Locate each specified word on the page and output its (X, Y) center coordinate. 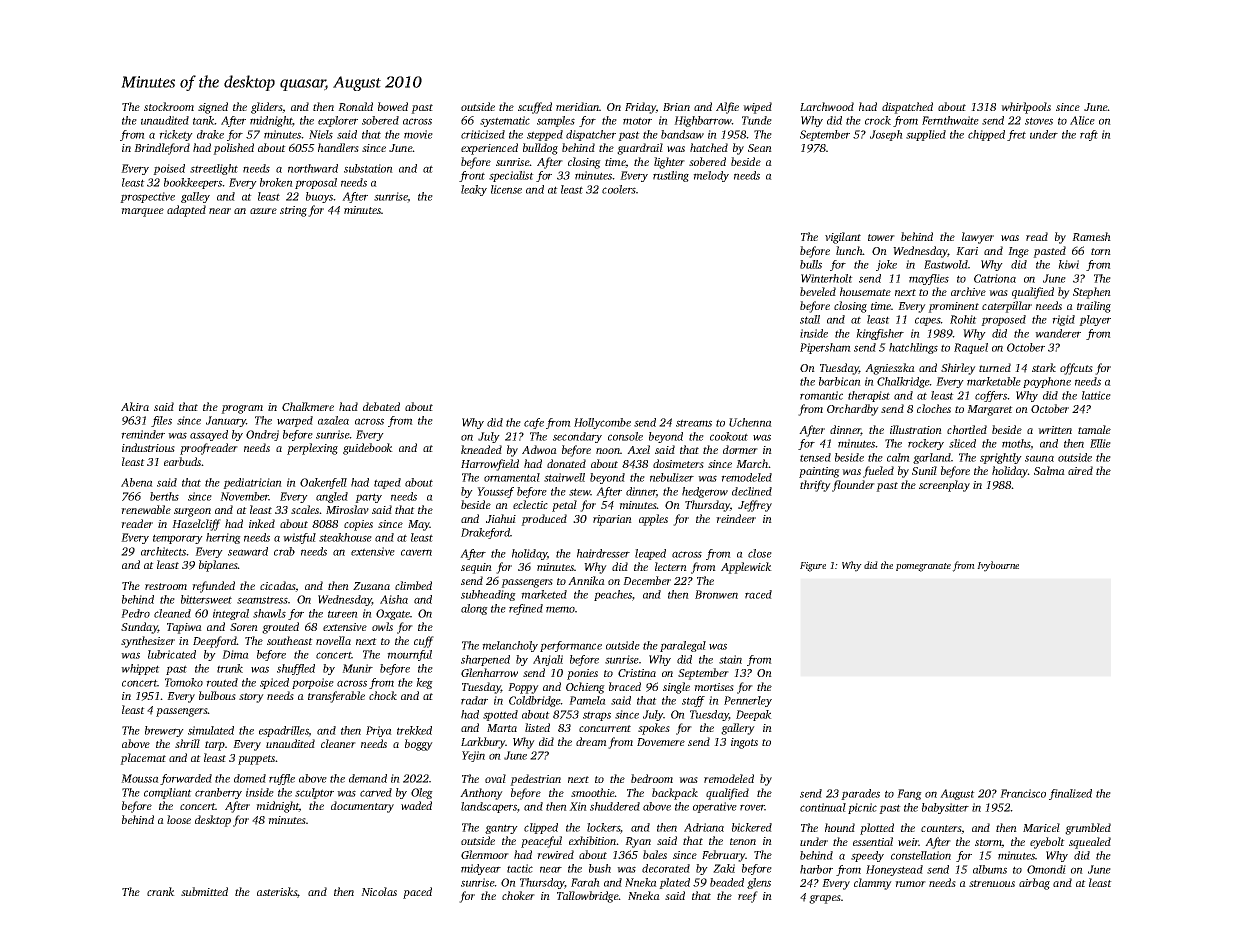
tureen (343, 614)
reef (748, 897)
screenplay (944, 486)
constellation (921, 855)
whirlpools (1026, 108)
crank (161, 891)
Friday (640, 108)
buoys (320, 197)
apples (653, 520)
